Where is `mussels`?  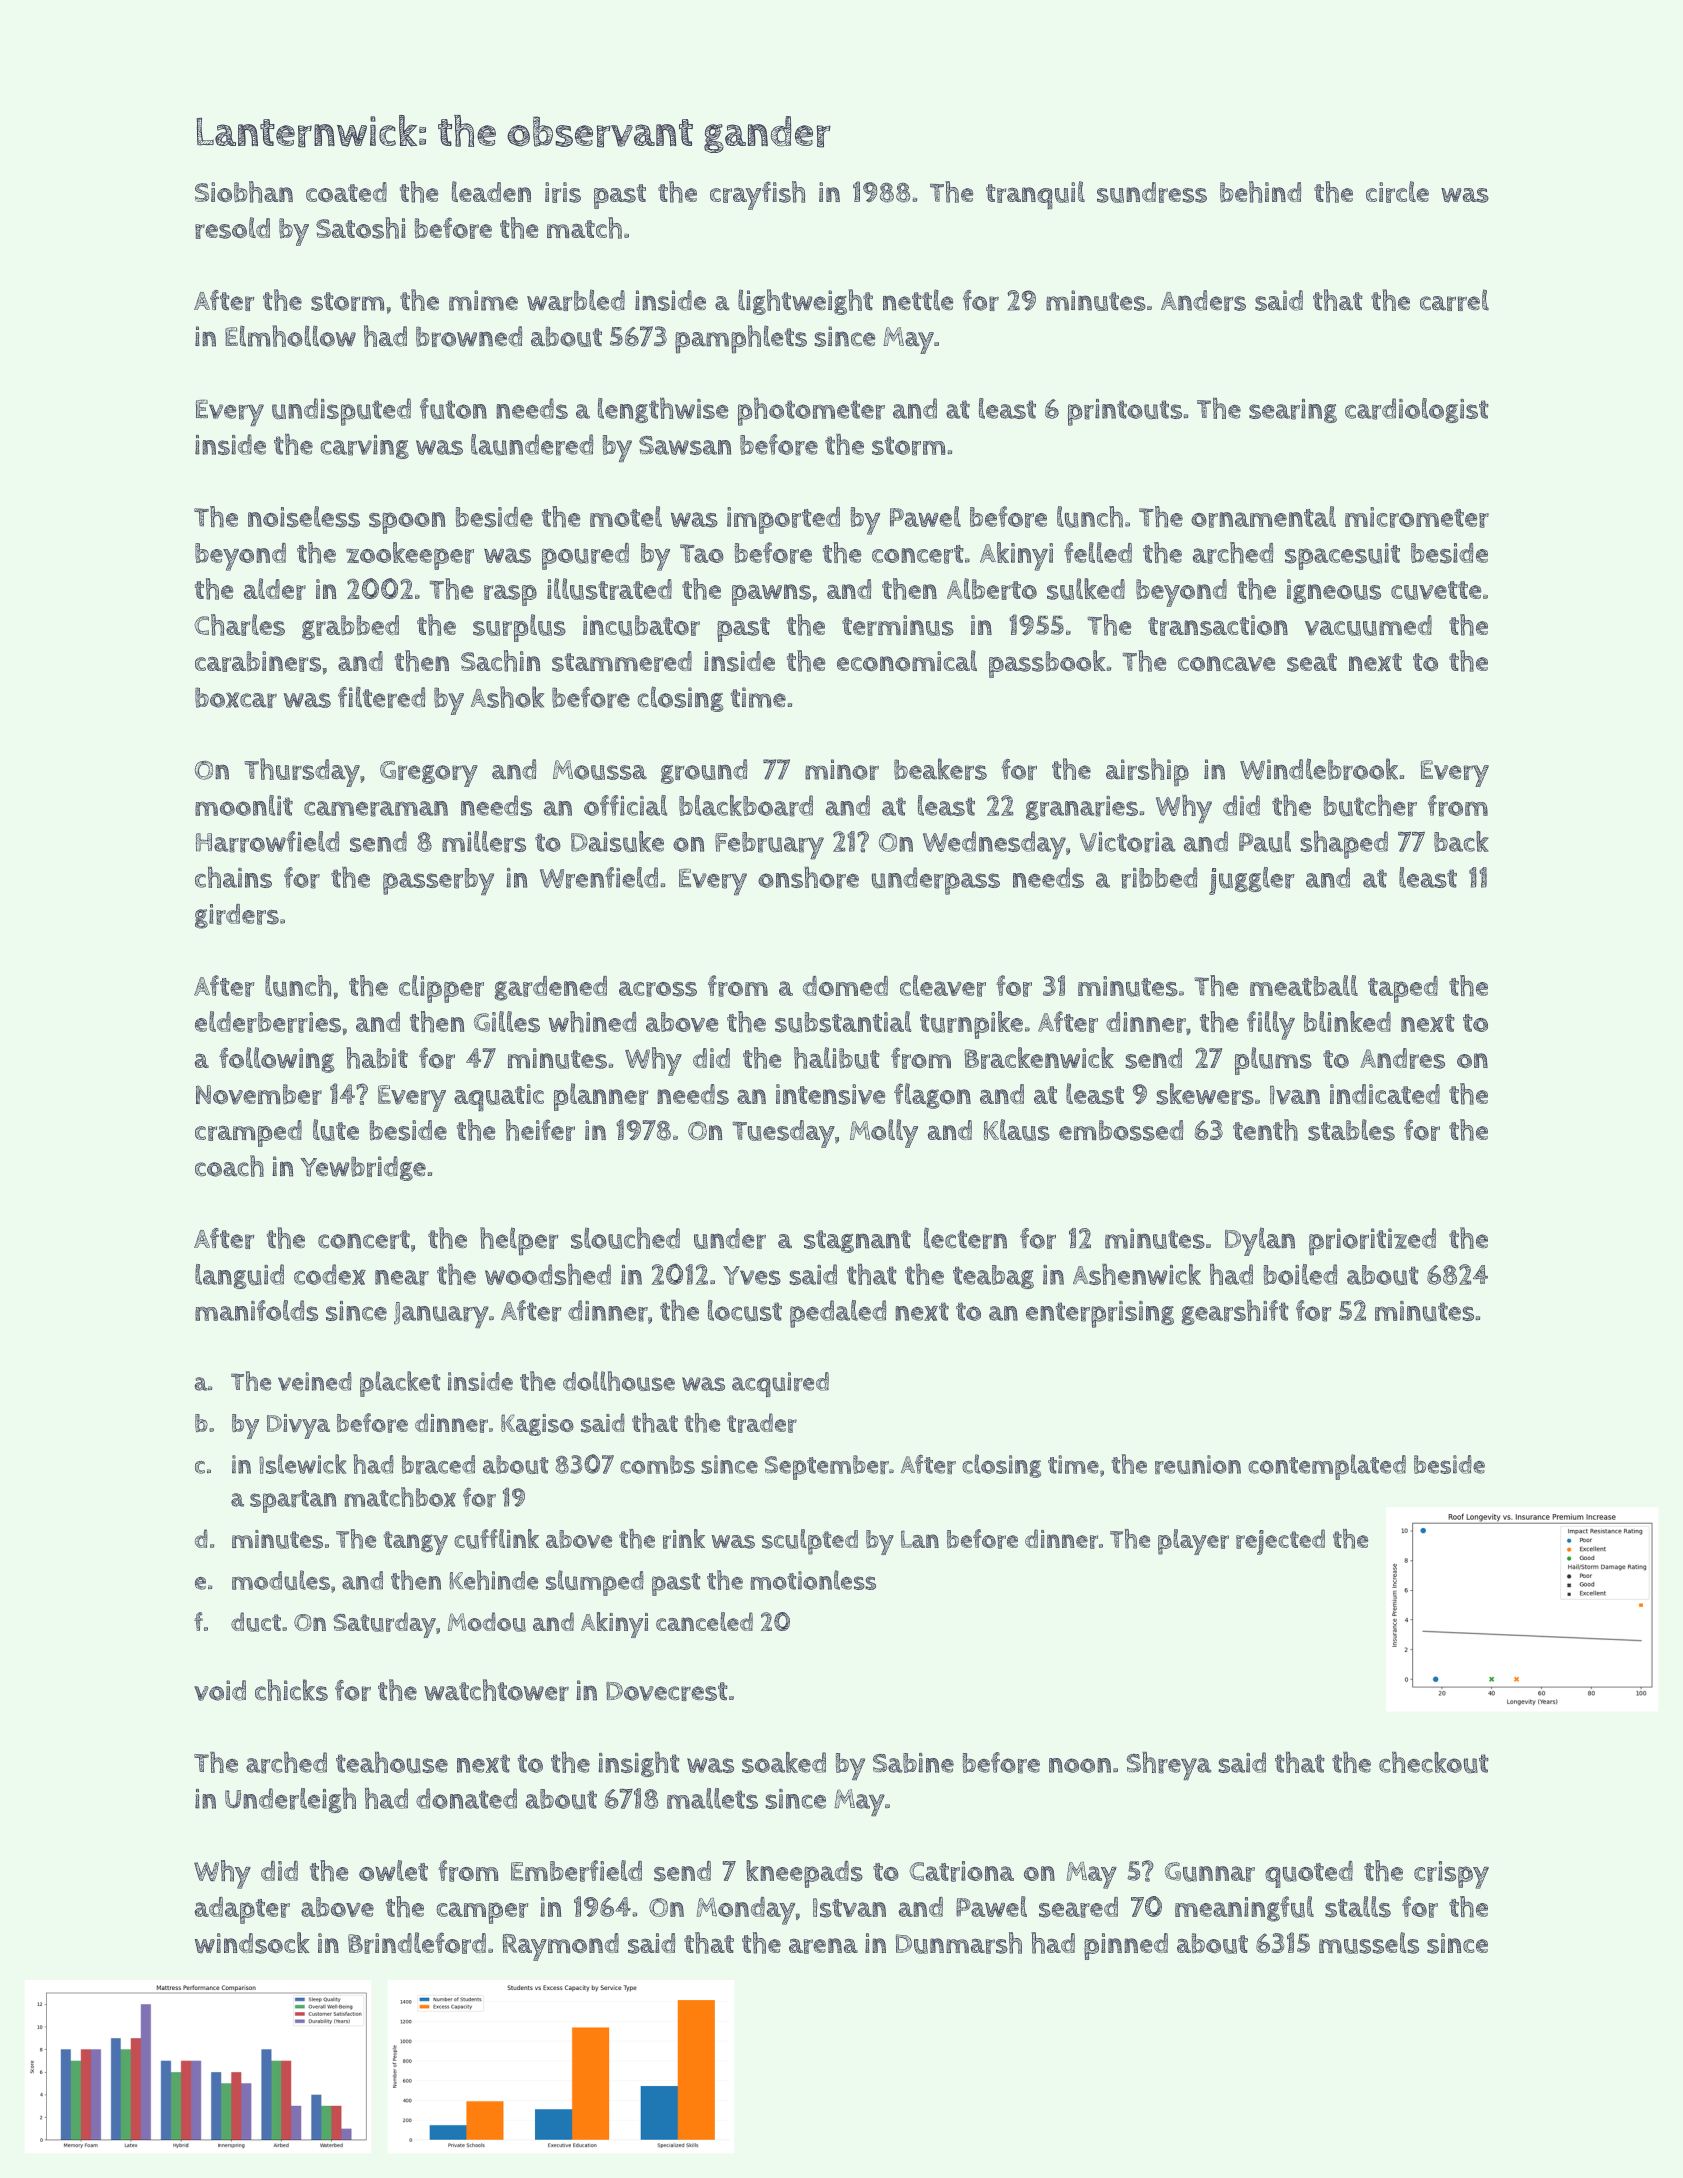 mussels is located at coordinates (1369, 1943).
